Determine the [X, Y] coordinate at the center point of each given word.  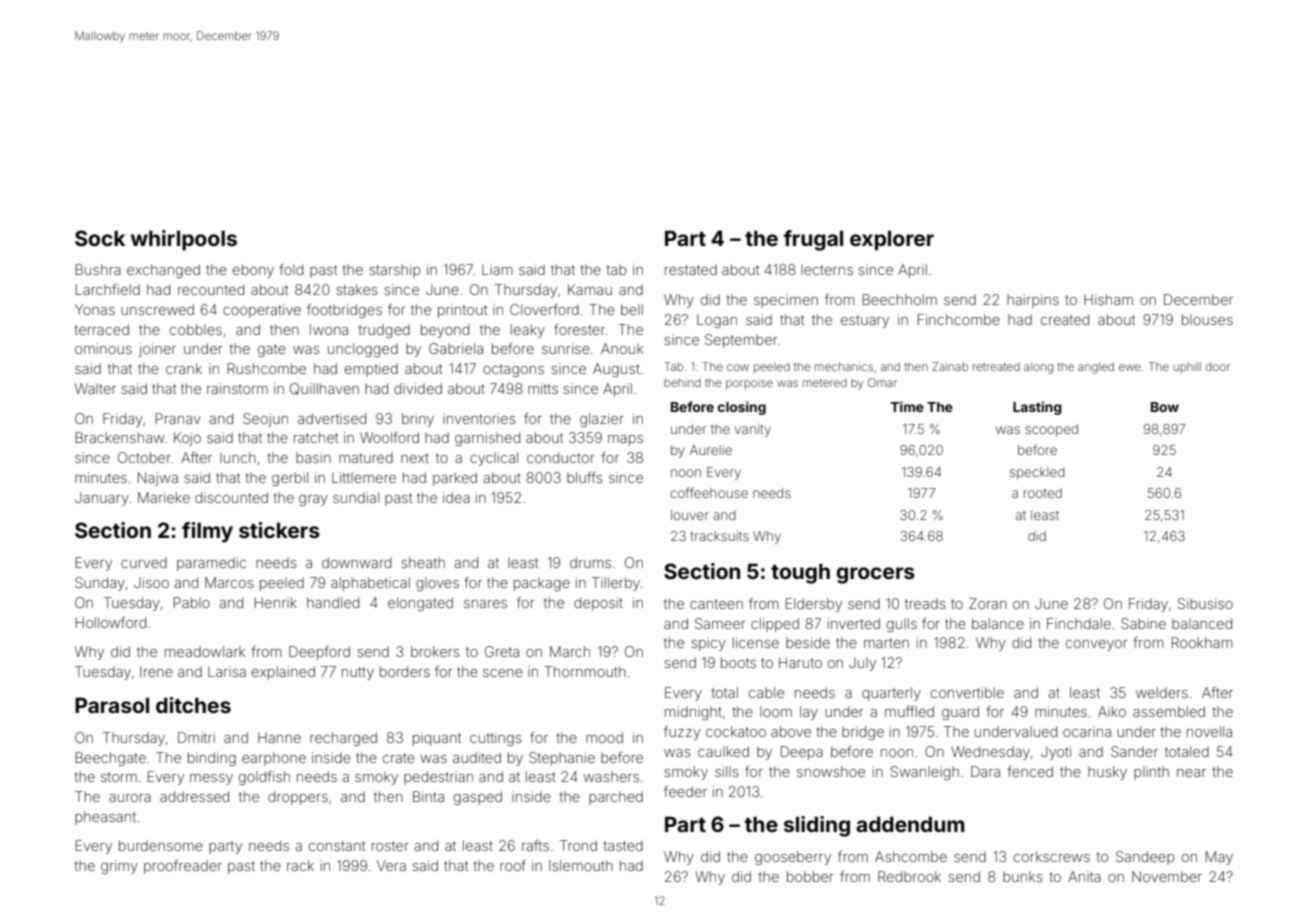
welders [1162, 692]
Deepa [802, 753]
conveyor [1096, 645]
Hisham [1108, 299]
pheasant [105, 818]
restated [691, 269]
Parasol [112, 705]
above [791, 731]
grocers [875, 575]
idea [456, 497]
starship [395, 271]
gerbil [290, 479]
